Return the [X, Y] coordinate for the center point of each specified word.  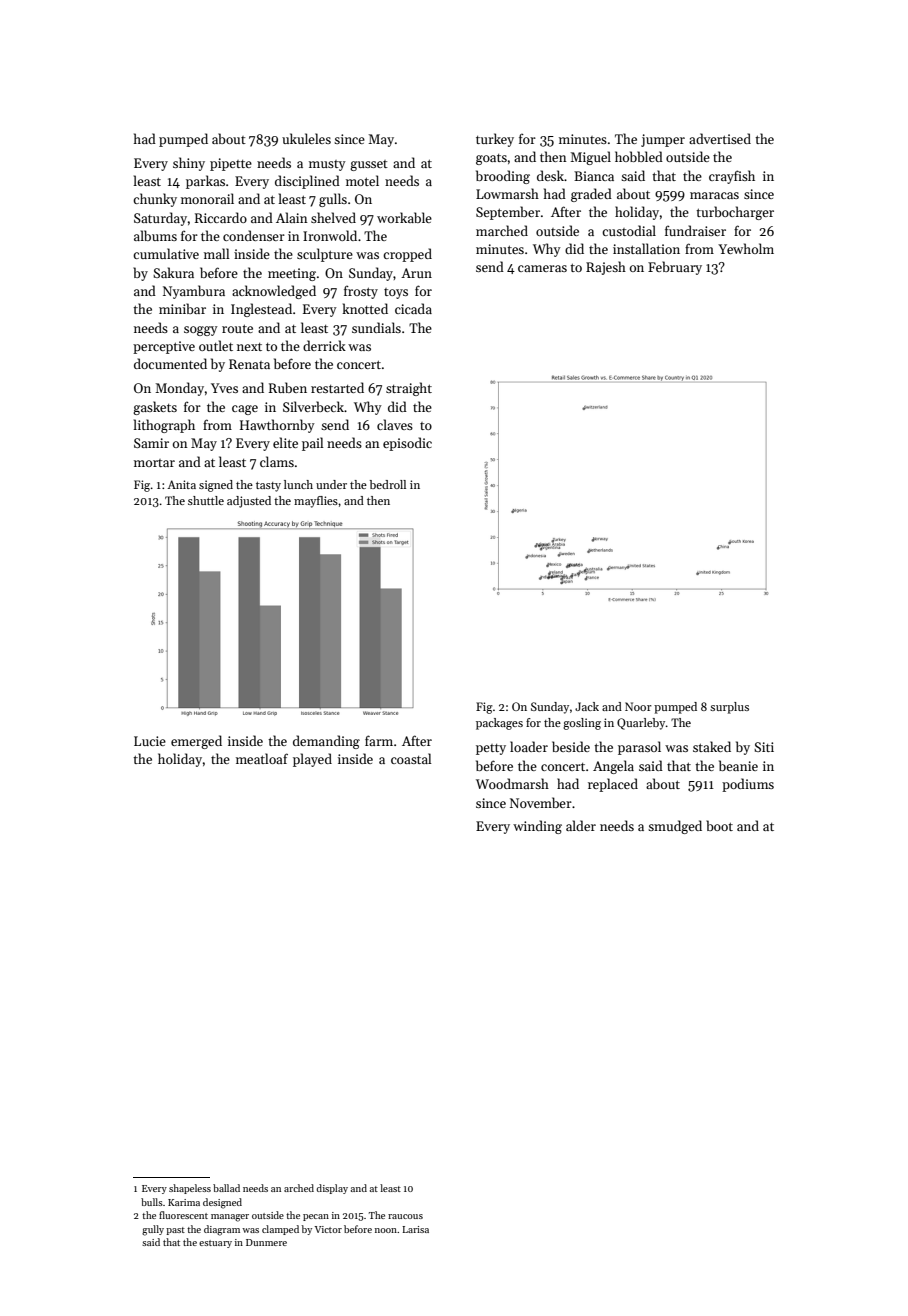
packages [499, 724]
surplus [729, 708]
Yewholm [746, 248]
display [332, 1189]
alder [581, 825]
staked [712, 746]
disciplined [307, 182]
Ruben [288, 387]
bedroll [388, 484]
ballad [226, 1188]
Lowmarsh [507, 193]
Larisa [415, 1229]
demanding [326, 742]
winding [537, 827]
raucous [405, 1216]
